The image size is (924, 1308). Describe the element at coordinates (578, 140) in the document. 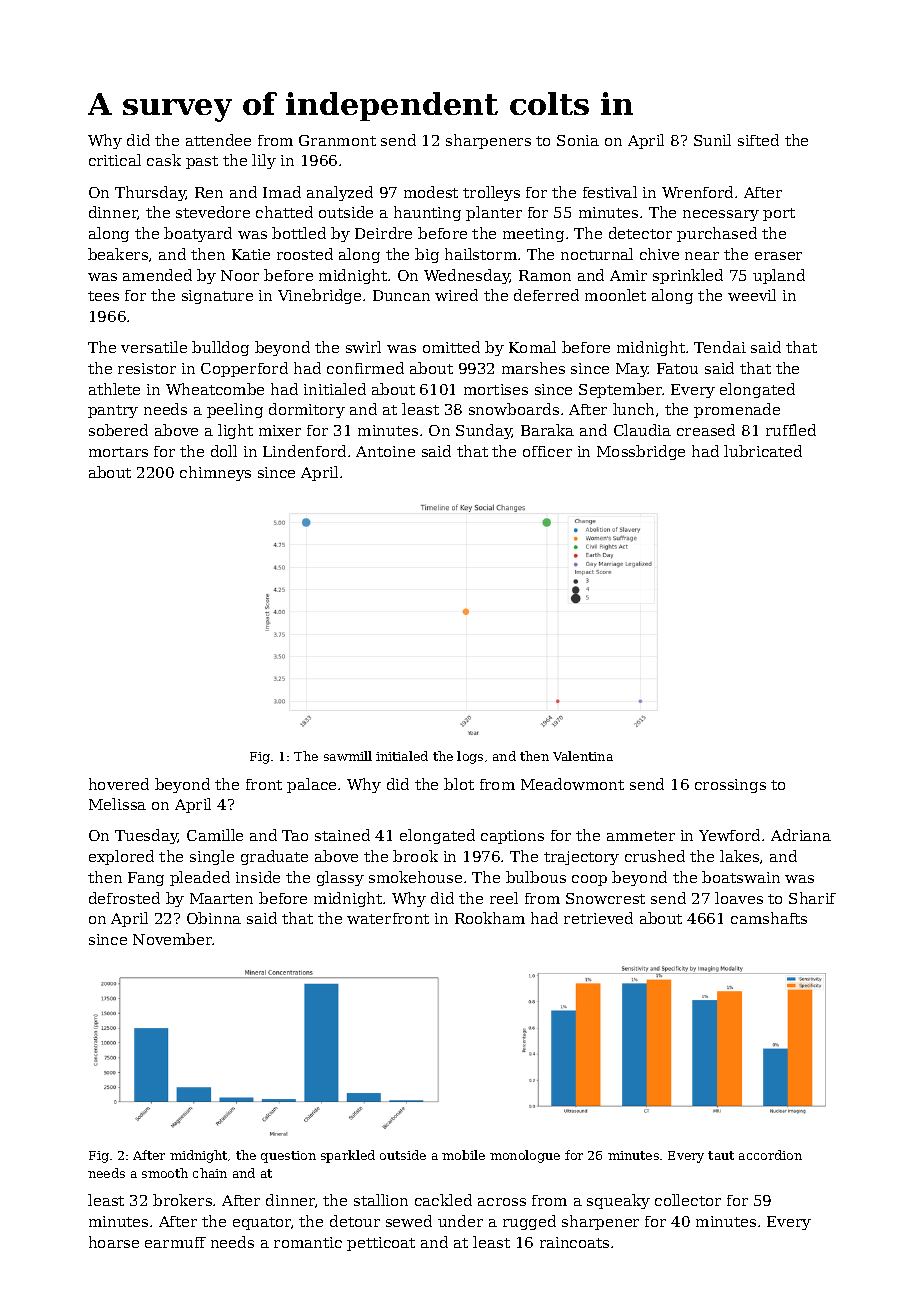

I see `Sonia` at that location.
